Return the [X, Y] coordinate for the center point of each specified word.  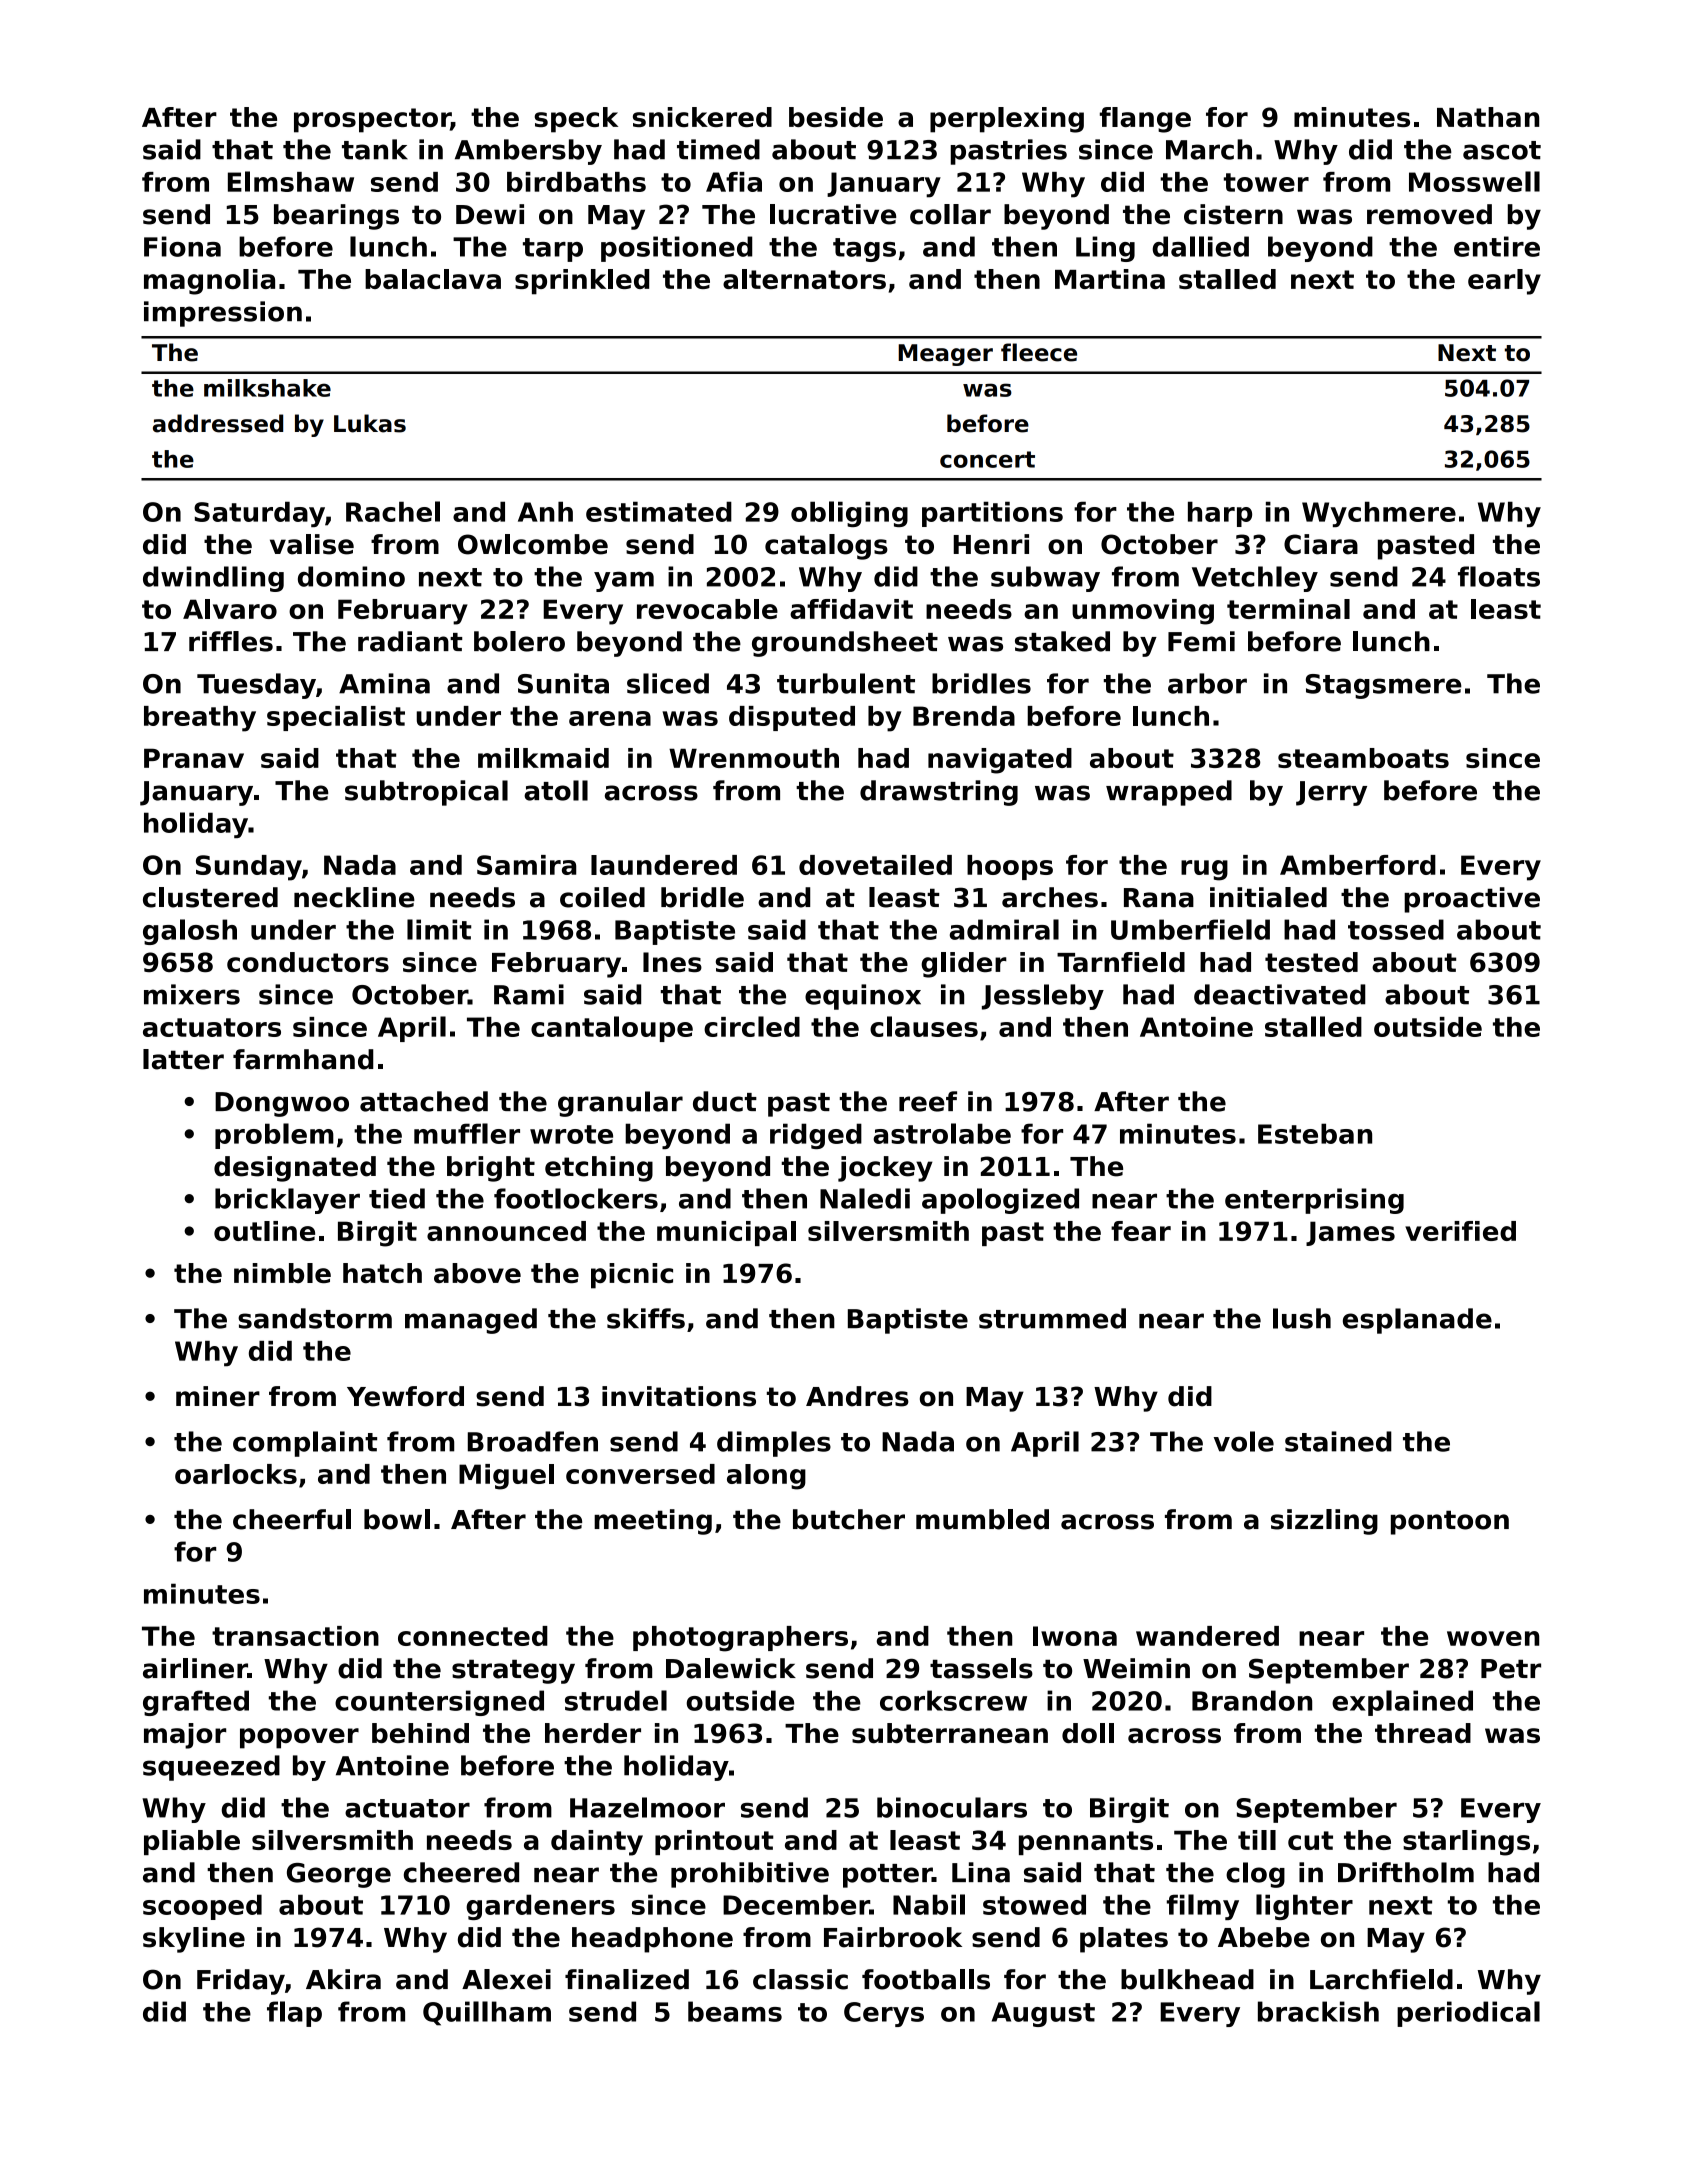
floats [1499, 576]
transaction [295, 1636]
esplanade [1417, 1321]
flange [1145, 120]
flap [294, 2014]
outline [264, 1231]
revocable [707, 609]
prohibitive [750, 1875]
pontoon [1450, 1522]
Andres [857, 1396]
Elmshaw [291, 181]
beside [836, 117]
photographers [740, 1639]
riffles [231, 641]
